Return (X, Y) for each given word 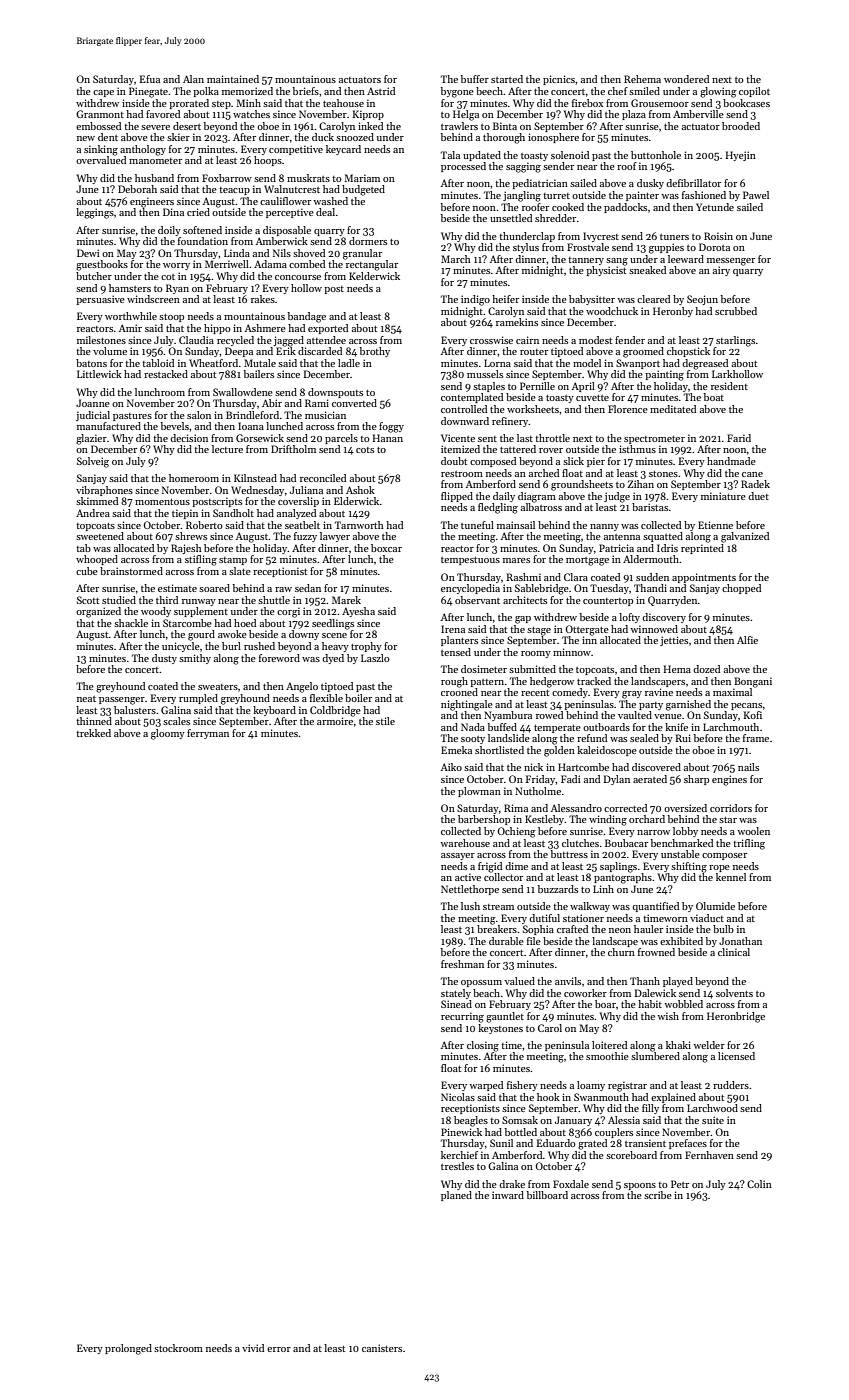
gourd (201, 635)
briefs (306, 91)
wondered (686, 79)
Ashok (360, 490)
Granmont (100, 114)
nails (748, 767)
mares (516, 560)
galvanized (745, 537)
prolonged (128, 1349)
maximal (732, 692)
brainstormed (131, 571)
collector (503, 877)
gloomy (168, 734)
